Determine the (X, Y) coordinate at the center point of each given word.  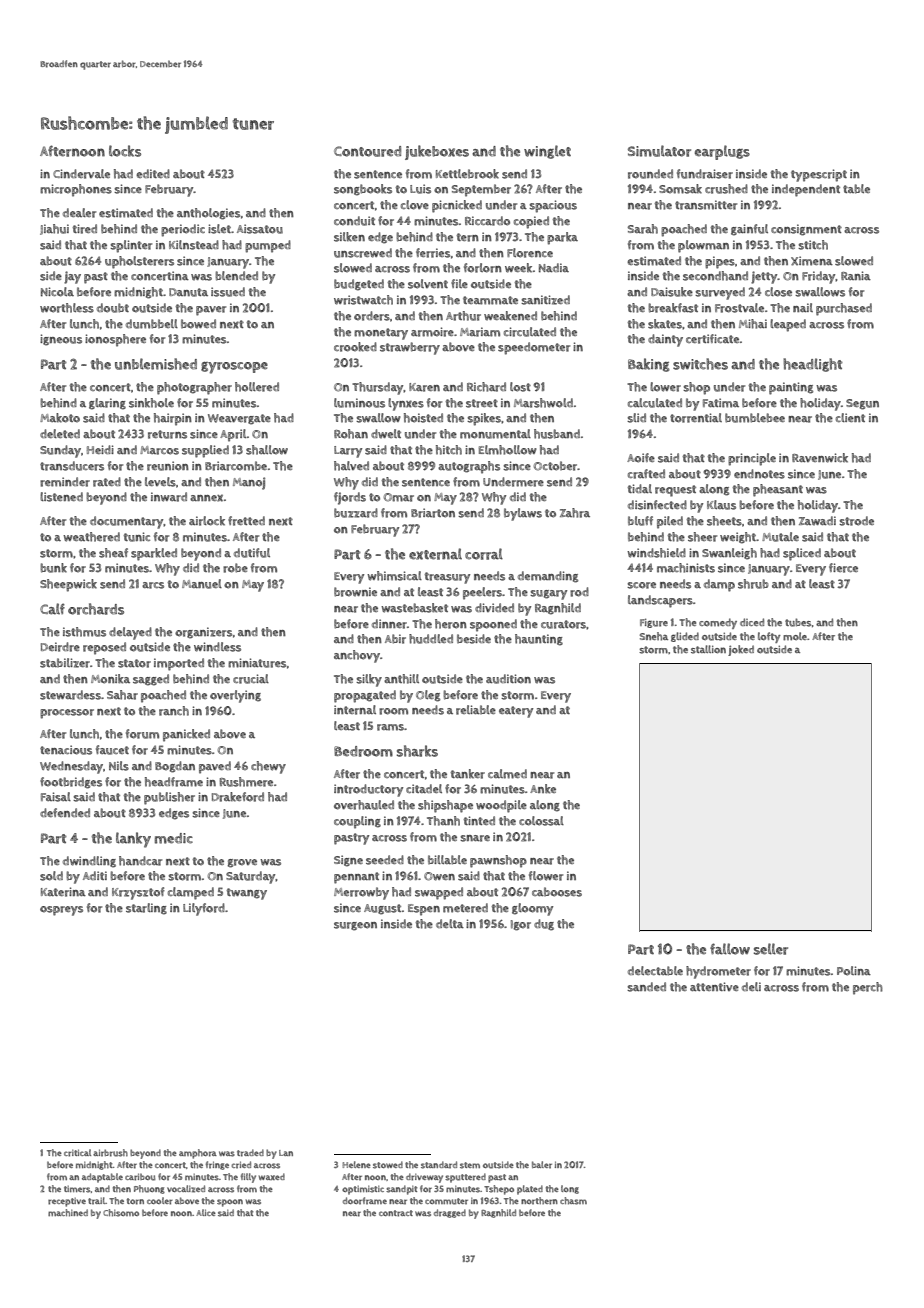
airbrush (110, 1153)
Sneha (654, 636)
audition (508, 679)
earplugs (722, 152)
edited (153, 173)
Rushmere (246, 782)
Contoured (367, 151)
